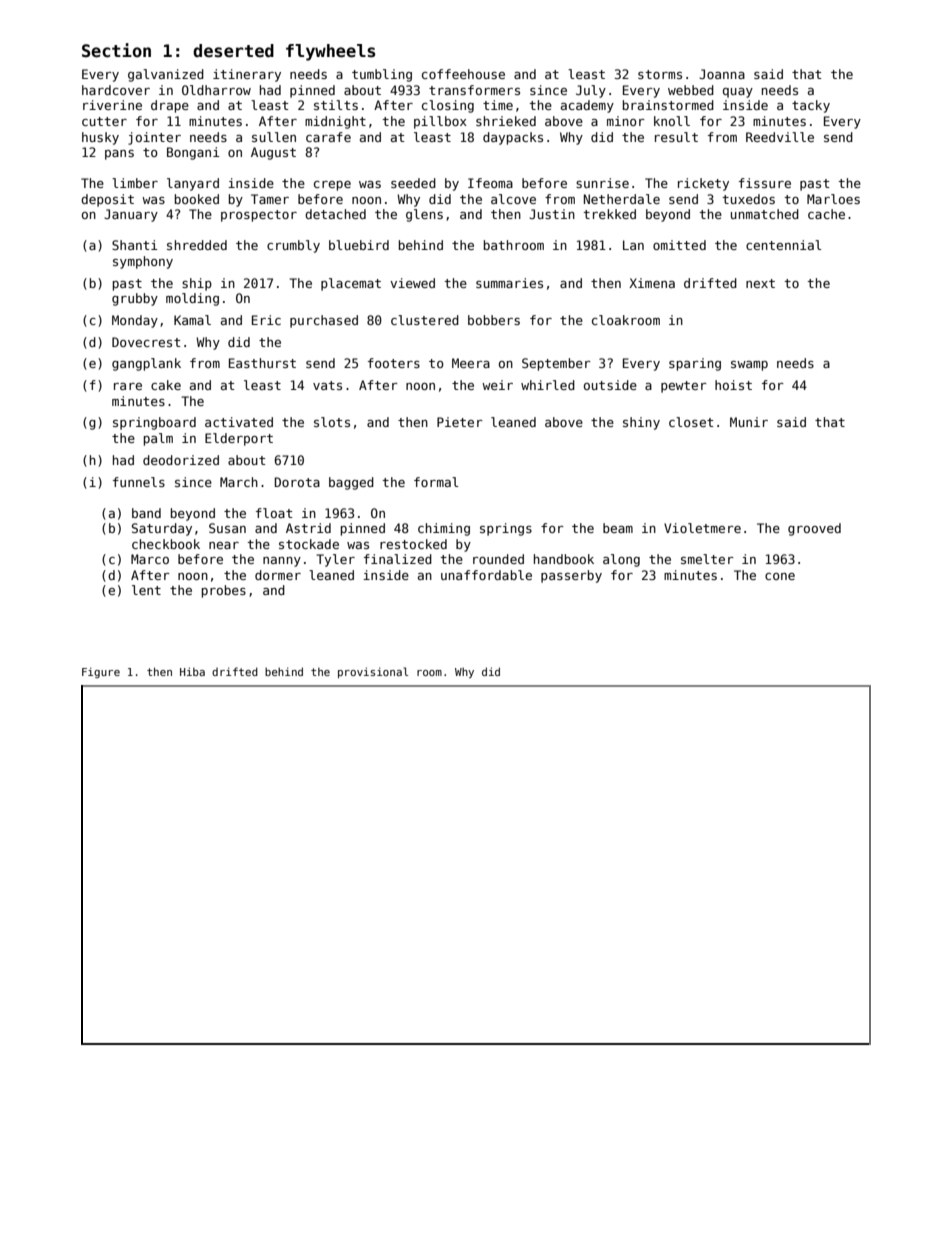  What do you see at coordinates (814, 529) in the screenshot?
I see `grooved` at bounding box center [814, 529].
